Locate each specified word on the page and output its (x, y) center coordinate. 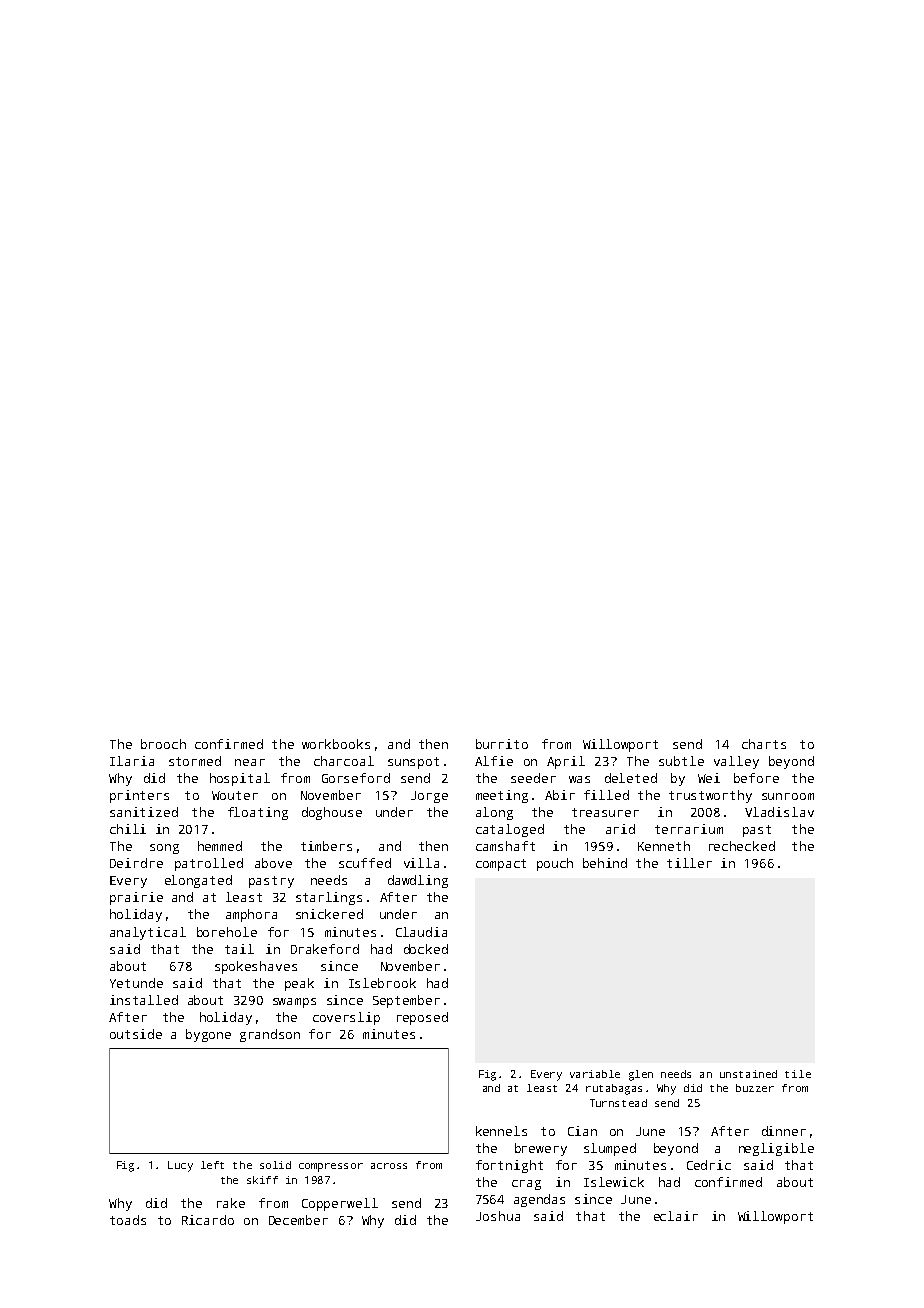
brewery (541, 1149)
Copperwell (340, 1204)
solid (275, 1165)
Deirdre (136, 863)
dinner (784, 1131)
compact (501, 865)
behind (605, 863)
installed (144, 1000)
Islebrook (382, 983)
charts (764, 744)
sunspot (413, 763)
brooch (163, 744)
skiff (262, 1180)
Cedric (709, 1165)
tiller (689, 863)
